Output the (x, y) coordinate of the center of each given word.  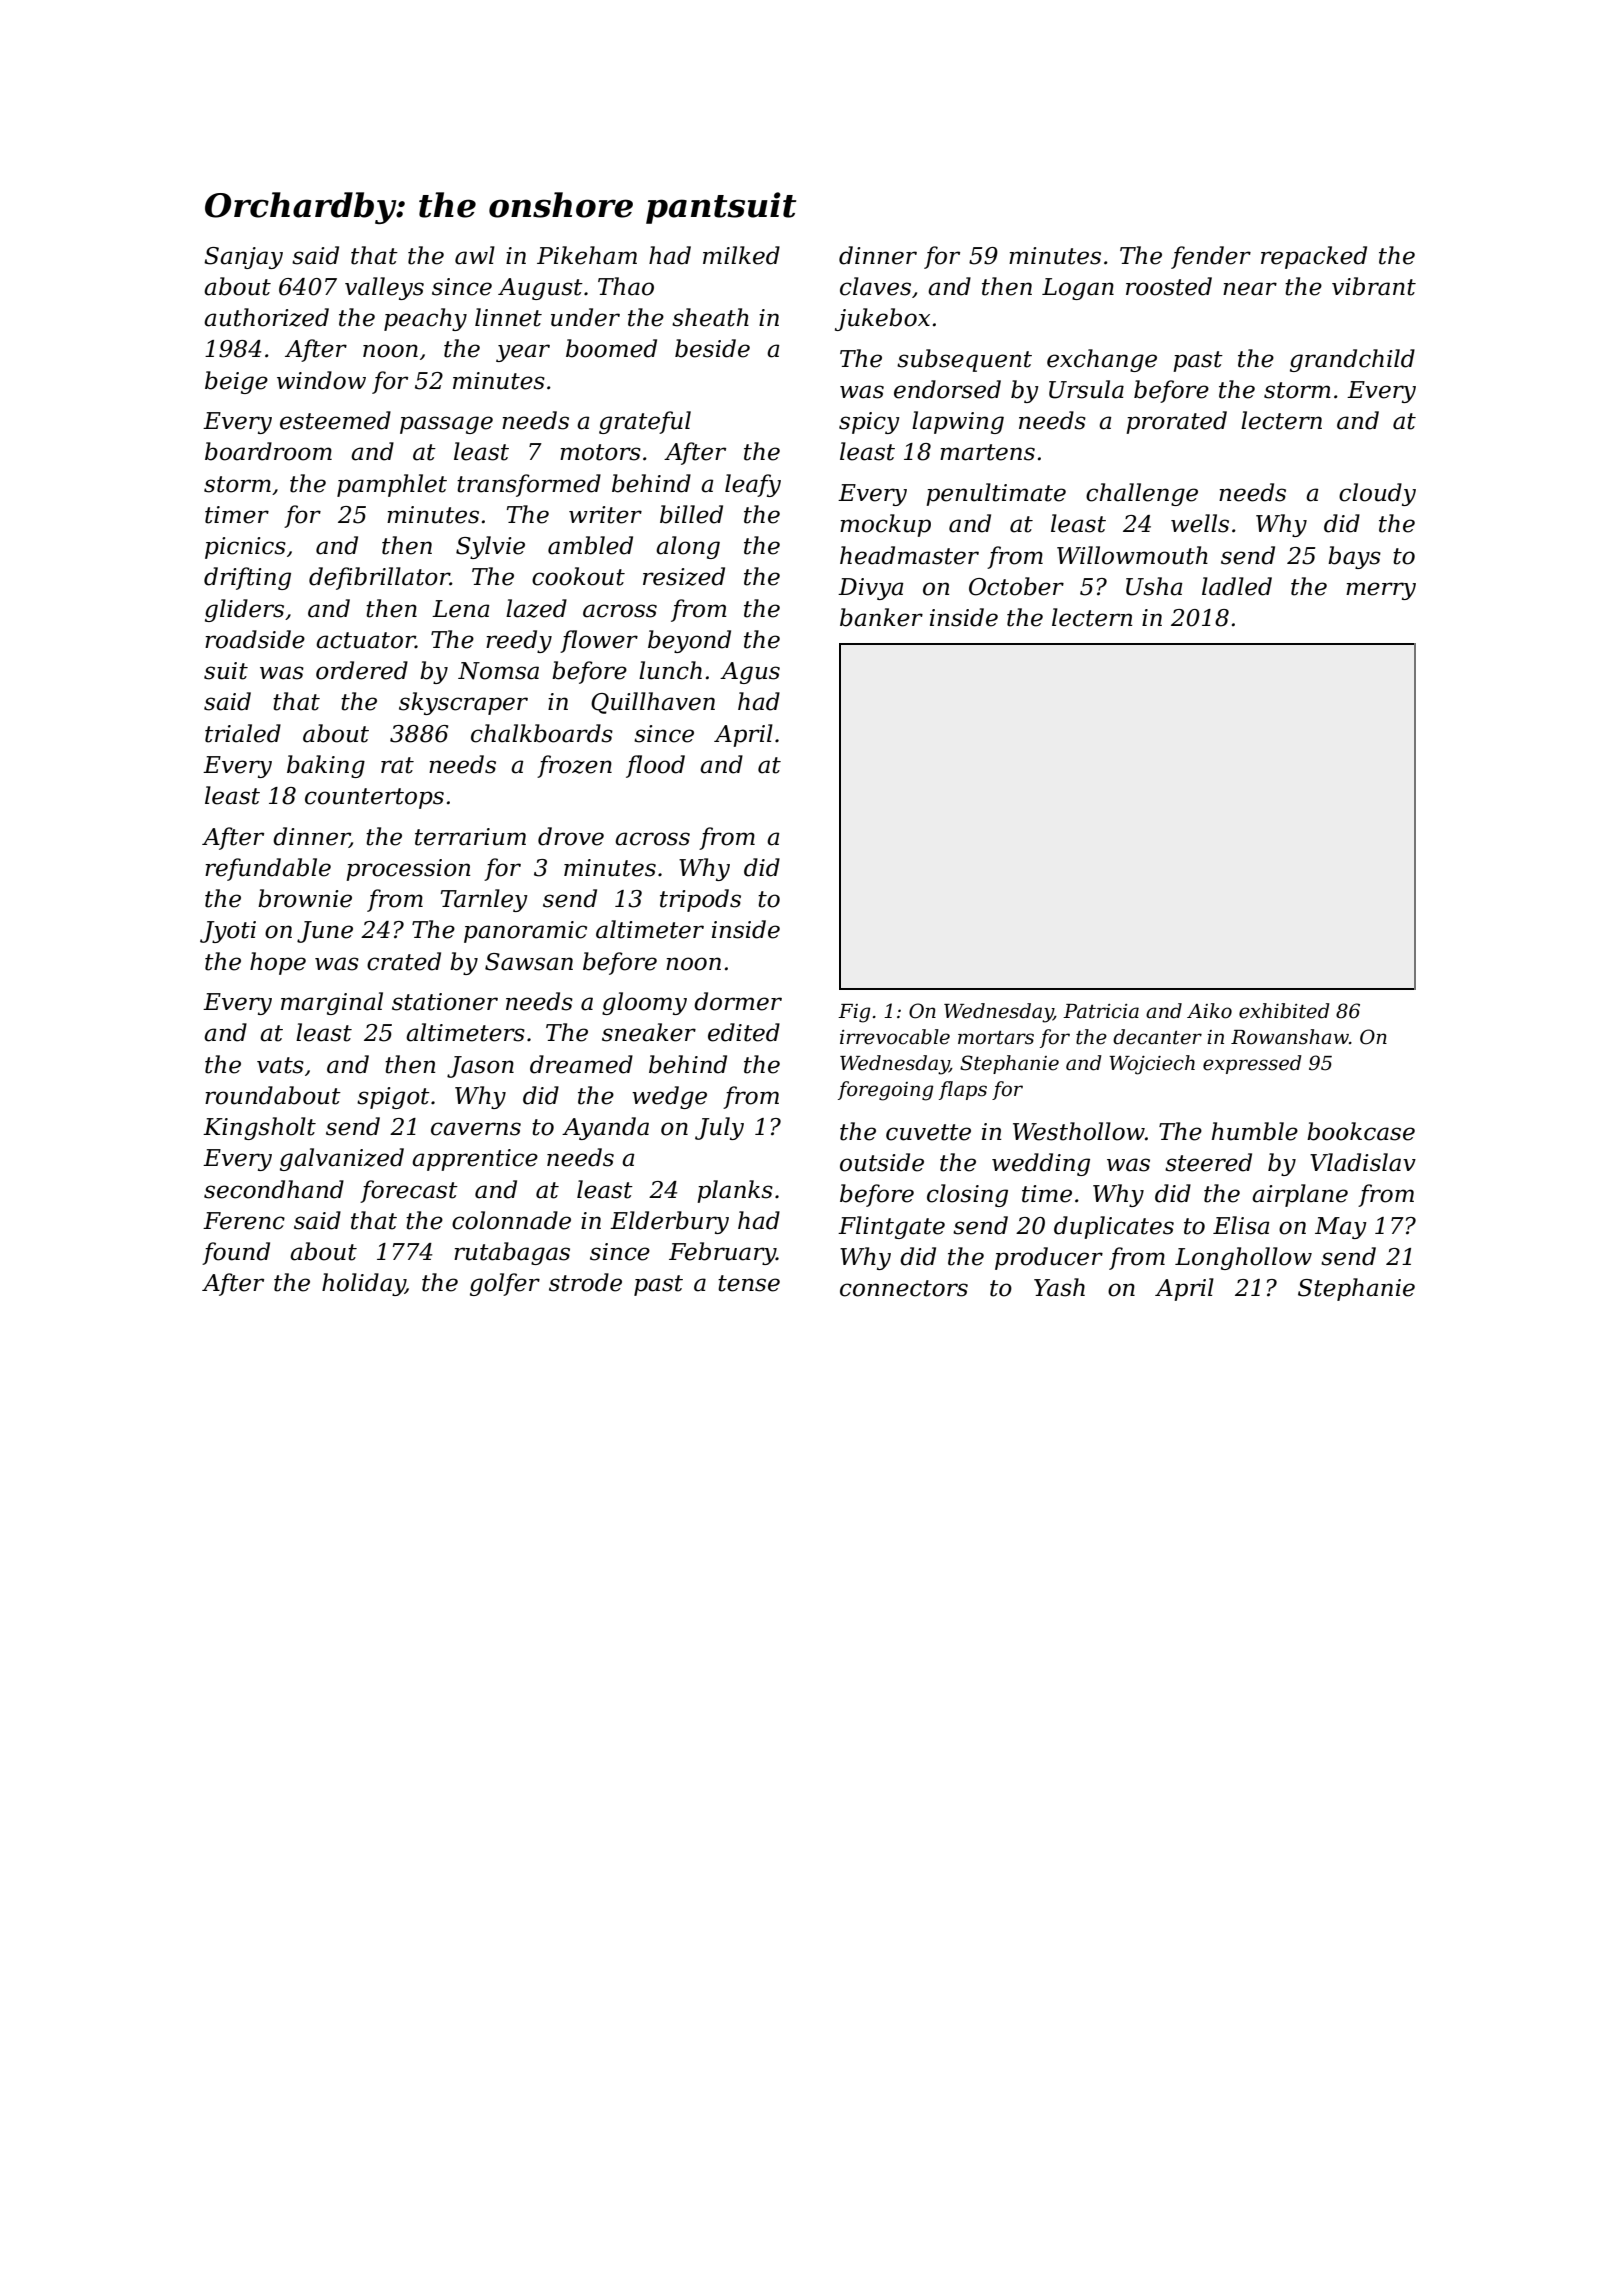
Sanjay (243, 258)
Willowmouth (1132, 555)
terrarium (470, 837)
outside (882, 1162)
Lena (460, 609)
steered (1208, 1162)
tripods (700, 900)
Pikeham (587, 255)
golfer (505, 1284)
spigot (393, 1098)
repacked (1314, 257)
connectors (904, 1288)
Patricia (1101, 1011)
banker (881, 617)
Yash (1059, 1287)
